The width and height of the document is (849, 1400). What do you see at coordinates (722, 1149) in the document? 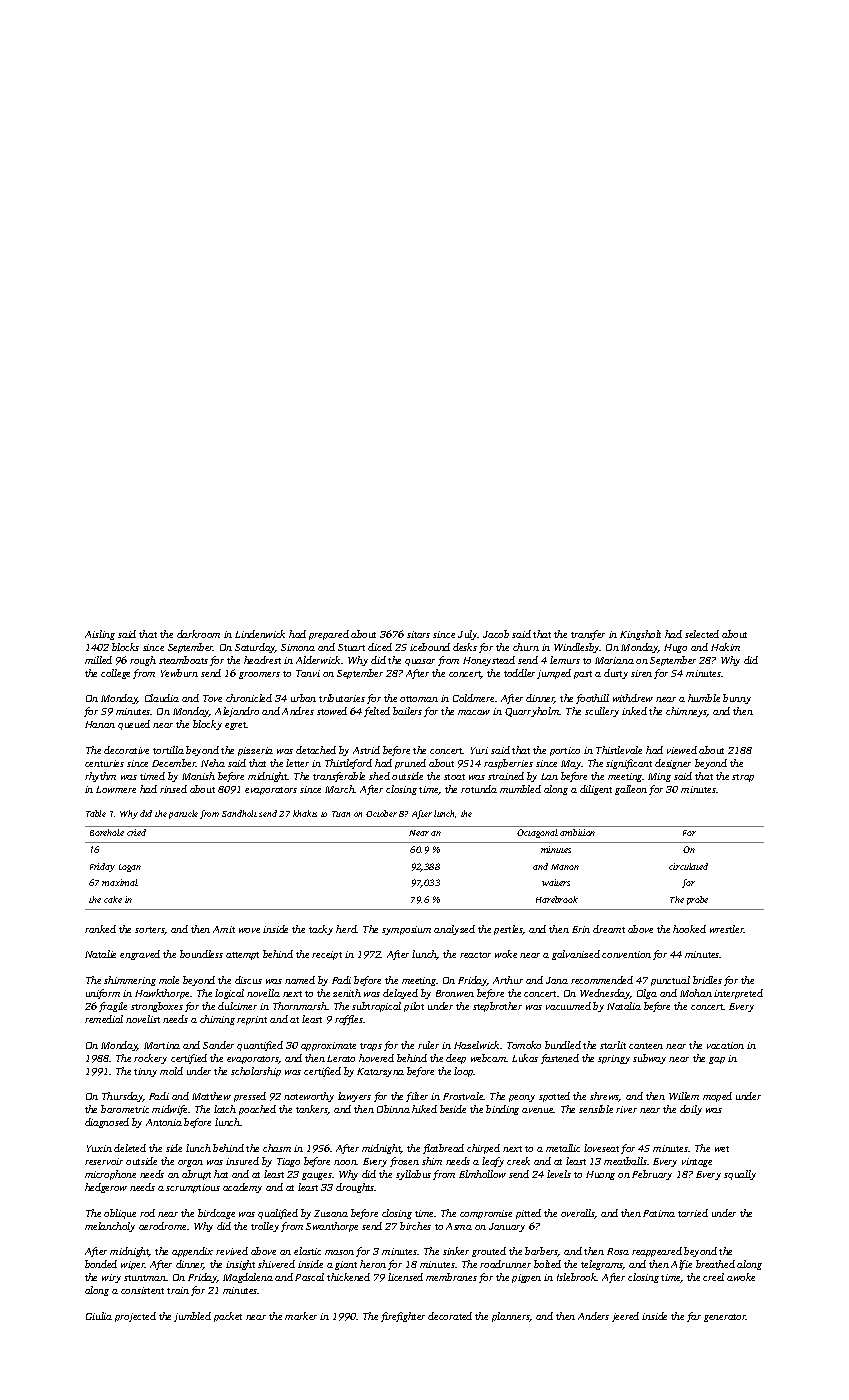
I see `wet` at bounding box center [722, 1149].
